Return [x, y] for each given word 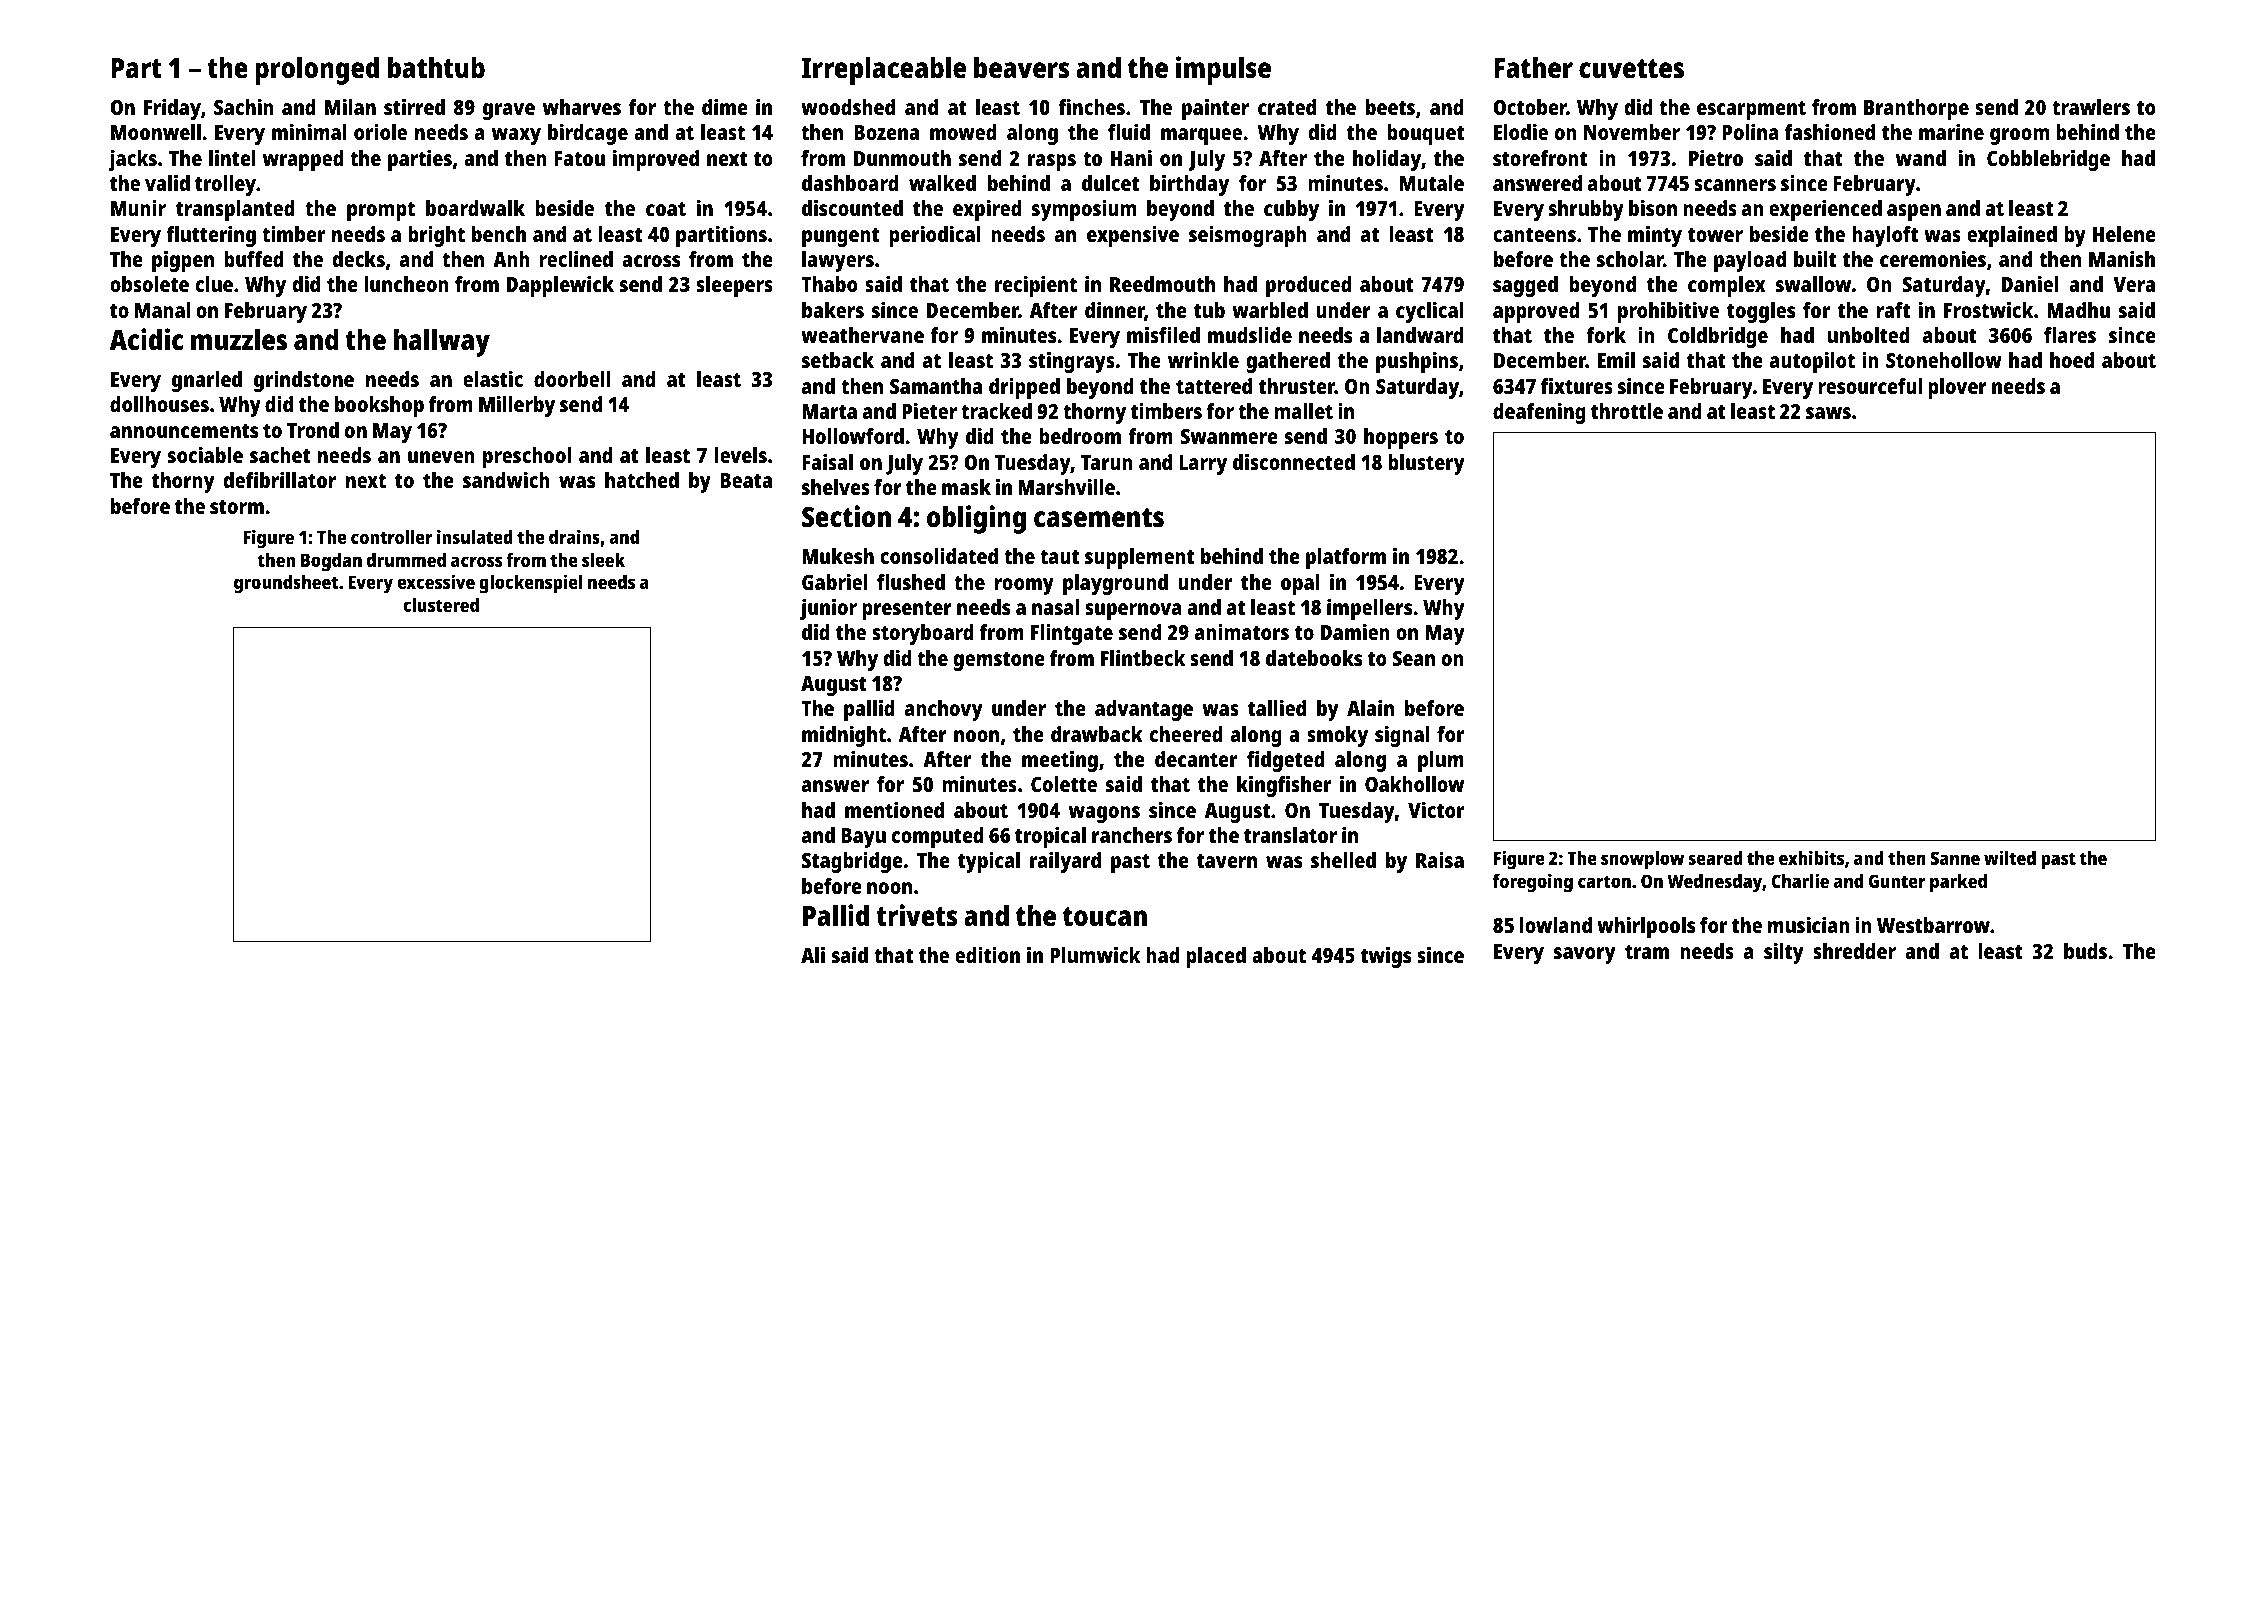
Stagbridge [852, 862]
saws [1828, 413]
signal [1402, 736]
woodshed [848, 107]
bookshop [379, 406]
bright [436, 236]
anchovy [943, 710]
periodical [935, 236]
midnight [844, 736]
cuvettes [1631, 69]
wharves [582, 107]
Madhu [2078, 310]
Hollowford [853, 436]
